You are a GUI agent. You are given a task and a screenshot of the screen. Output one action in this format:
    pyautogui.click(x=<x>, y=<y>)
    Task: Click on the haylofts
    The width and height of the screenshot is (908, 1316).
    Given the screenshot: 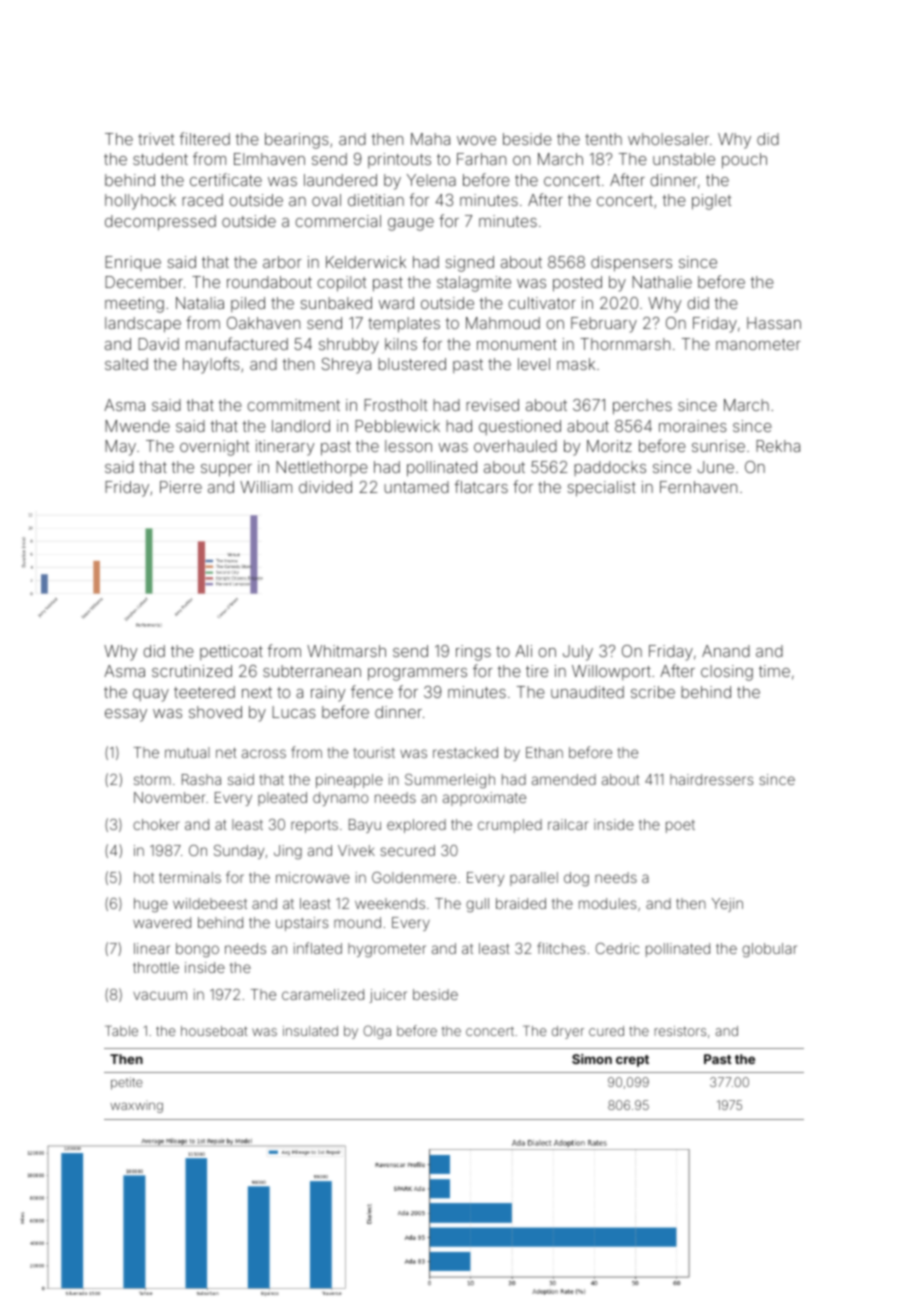 What is the action you would take?
    pyautogui.click(x=211, y=365)
